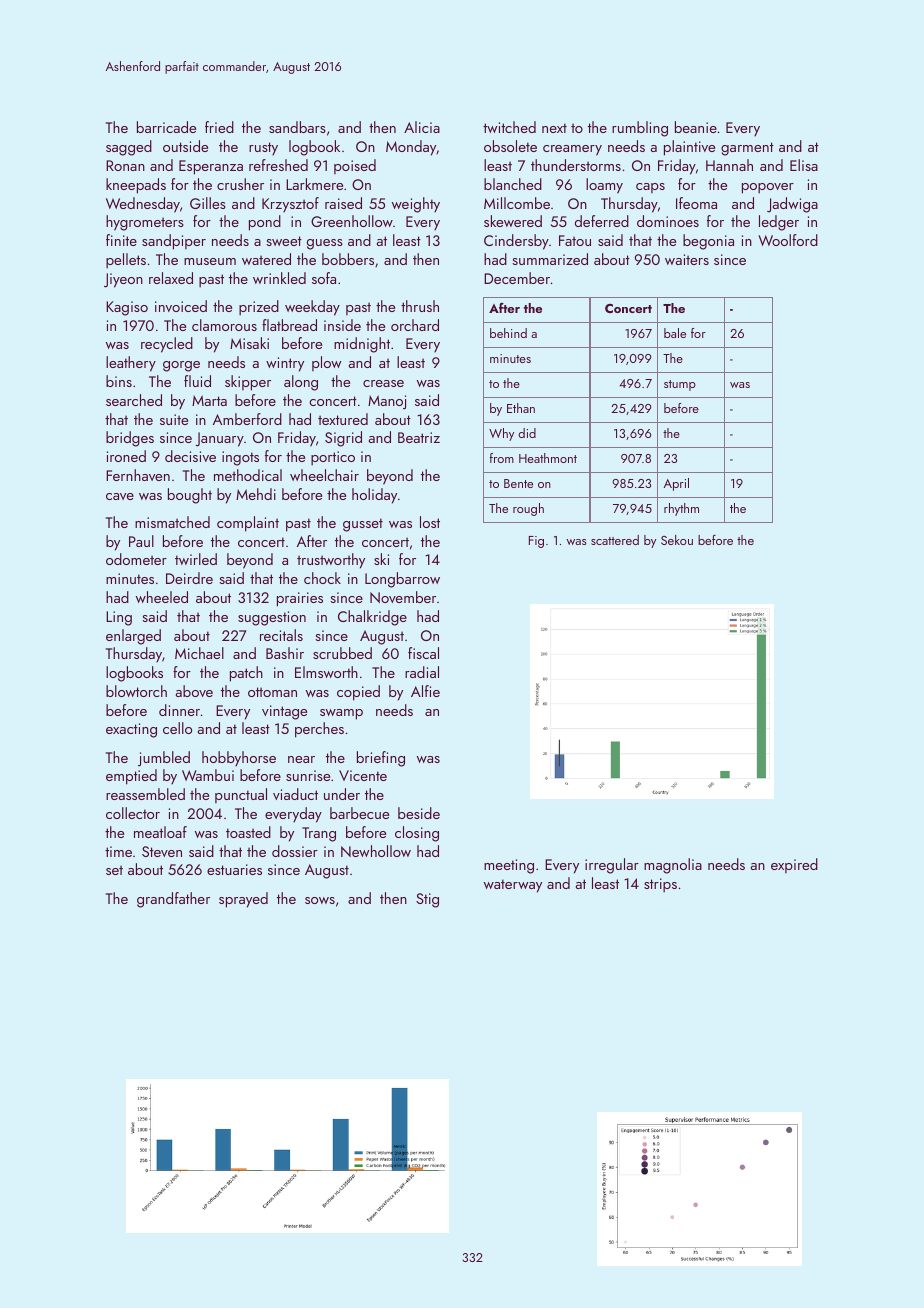  I want to click on Sekou, so click(677, 540).
